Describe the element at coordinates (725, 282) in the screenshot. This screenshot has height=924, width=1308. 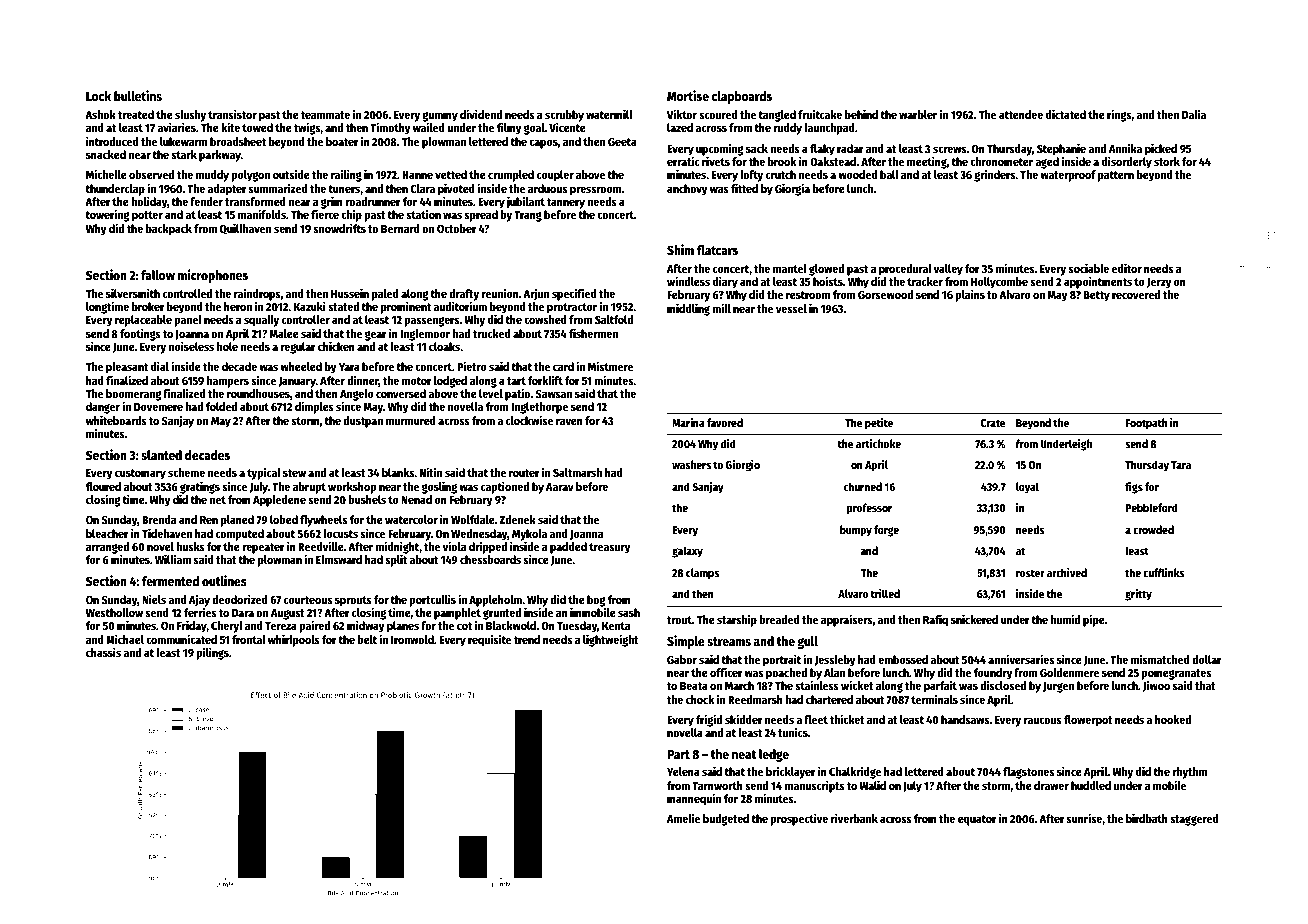
I see `diary` at that location.
